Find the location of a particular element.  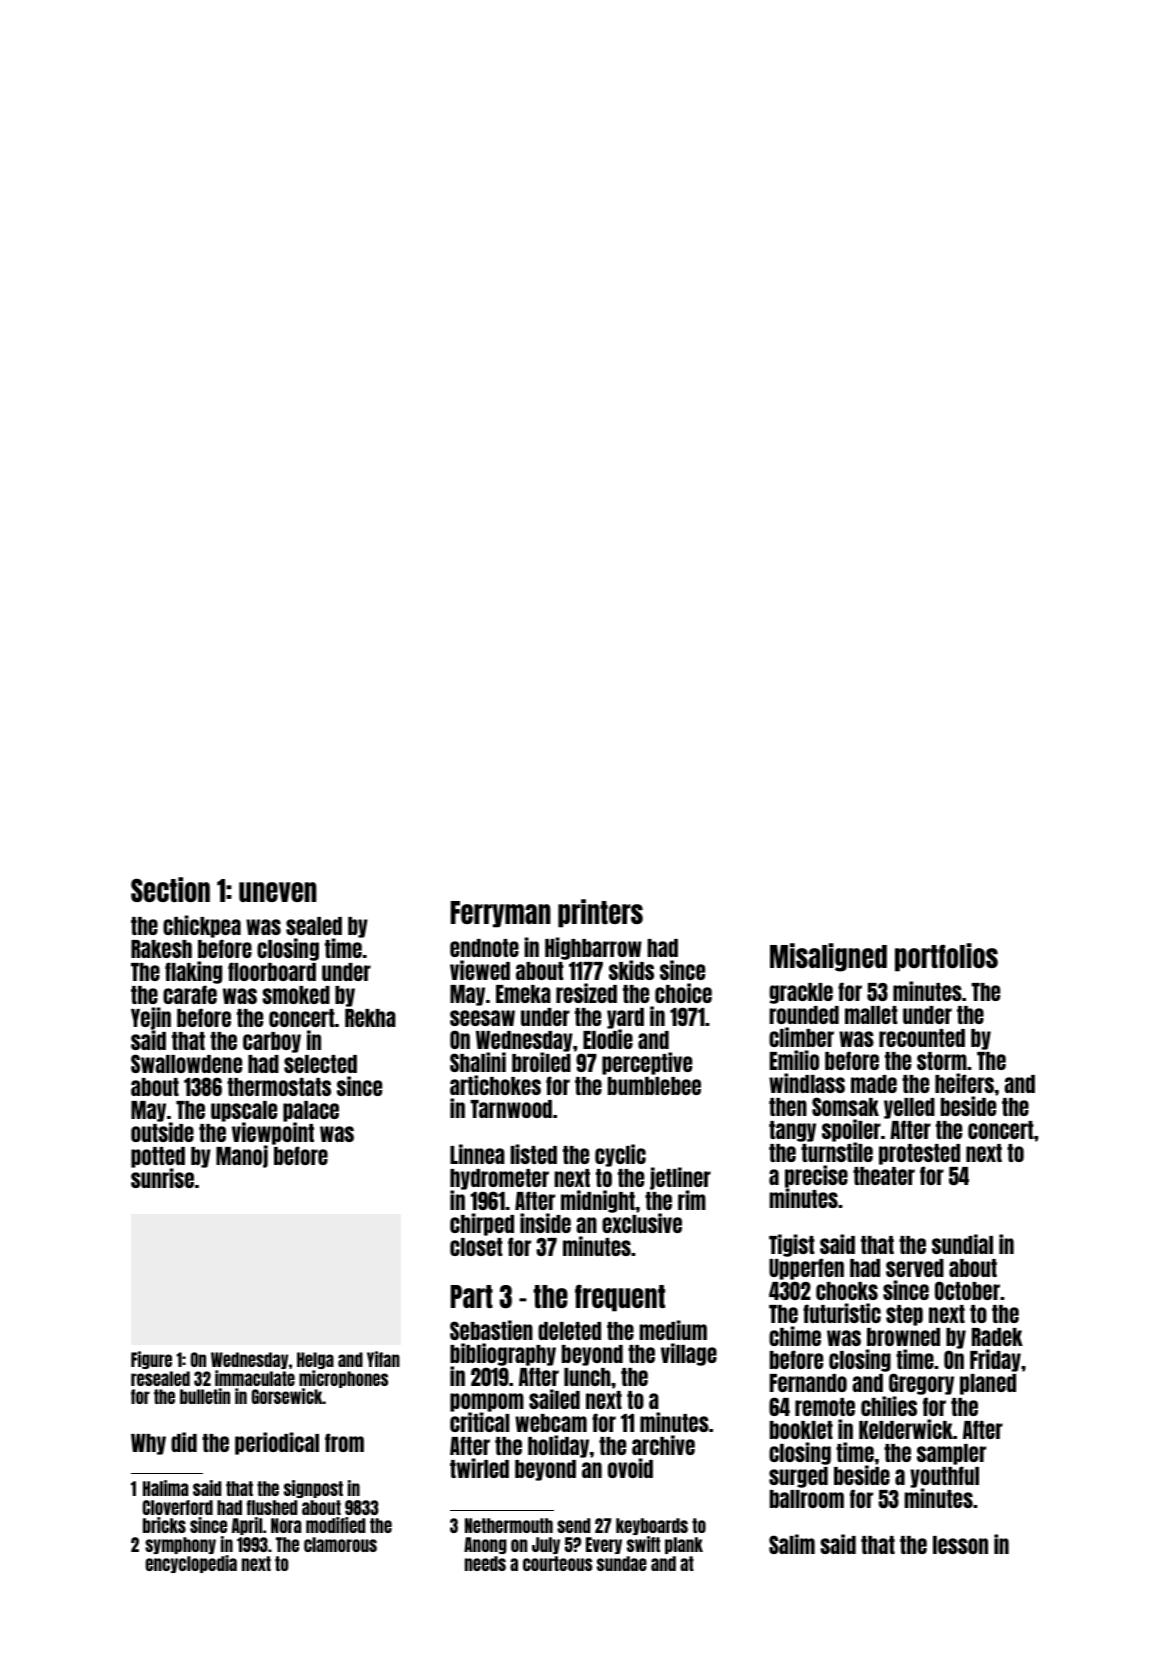

seesaw is located at coordinates (482, 1018).
